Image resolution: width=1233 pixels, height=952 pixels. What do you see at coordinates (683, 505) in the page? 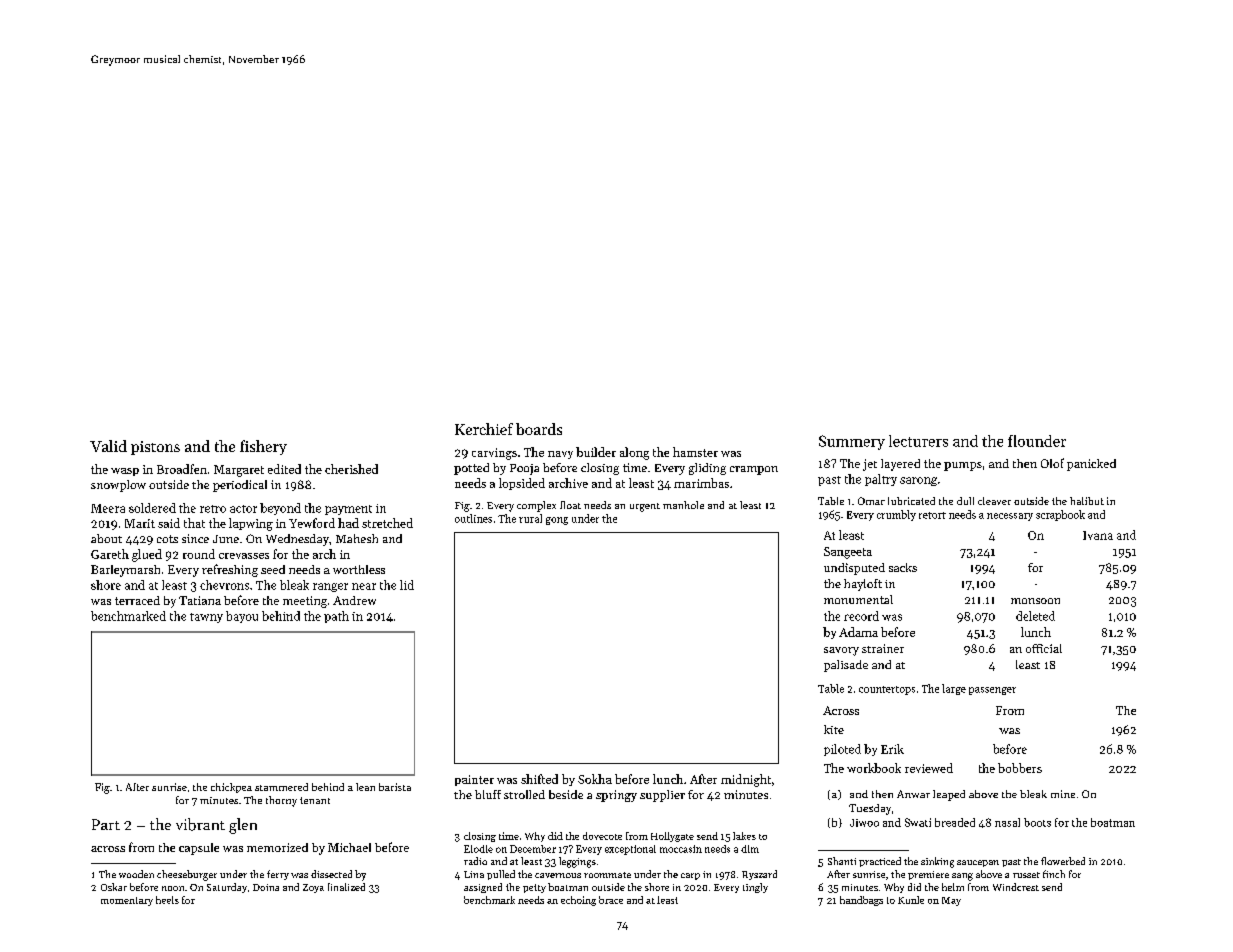
I see `manhole` at bounding box center [683, 505].
